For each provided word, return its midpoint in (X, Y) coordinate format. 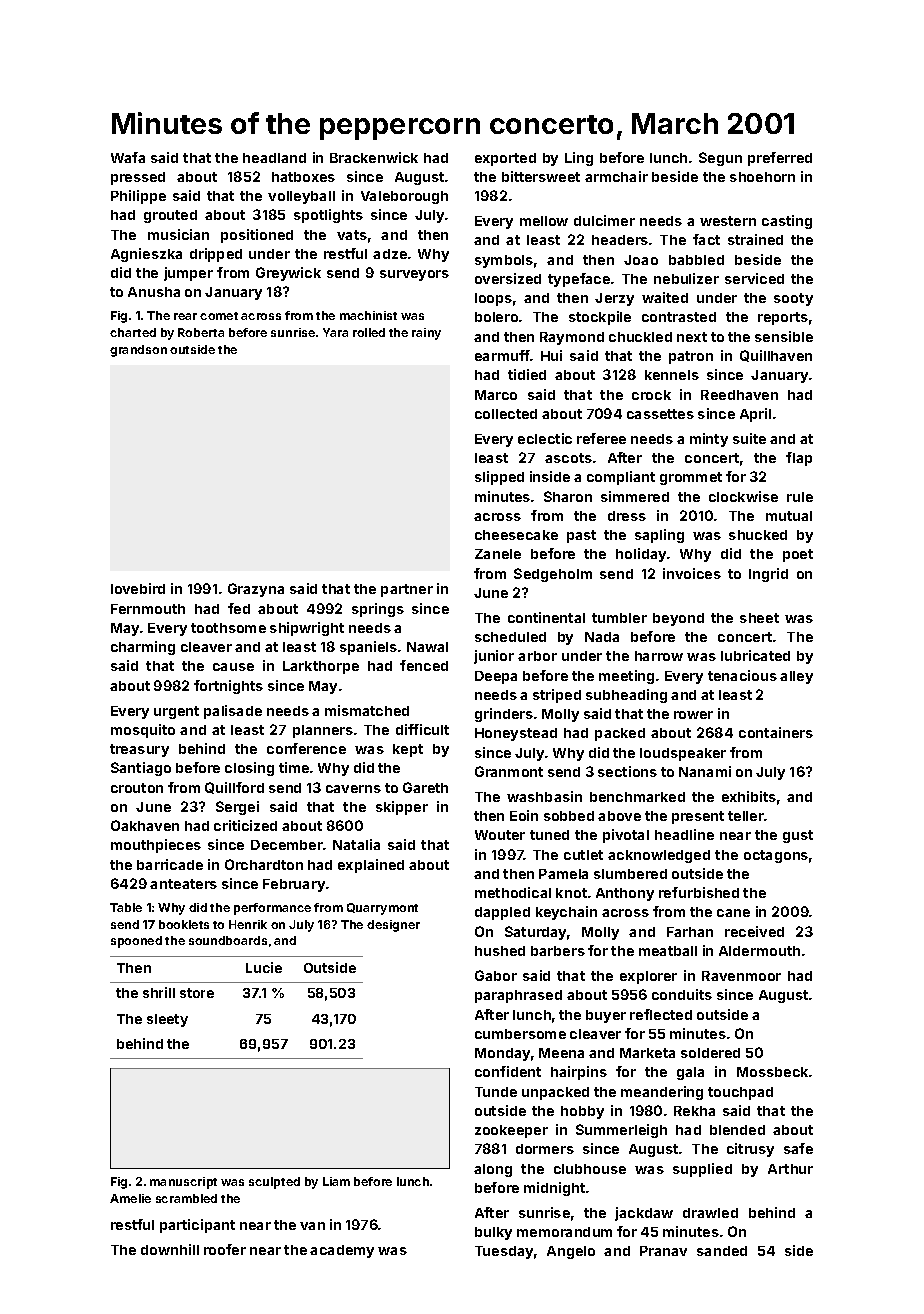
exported (505, 159)
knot (571, 893)
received (754, 931)
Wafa (128, 157)
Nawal (427, 647)
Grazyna (256, 590)
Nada (602, 637)
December (287, 845)
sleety (167, 1020)
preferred (780, 159)
